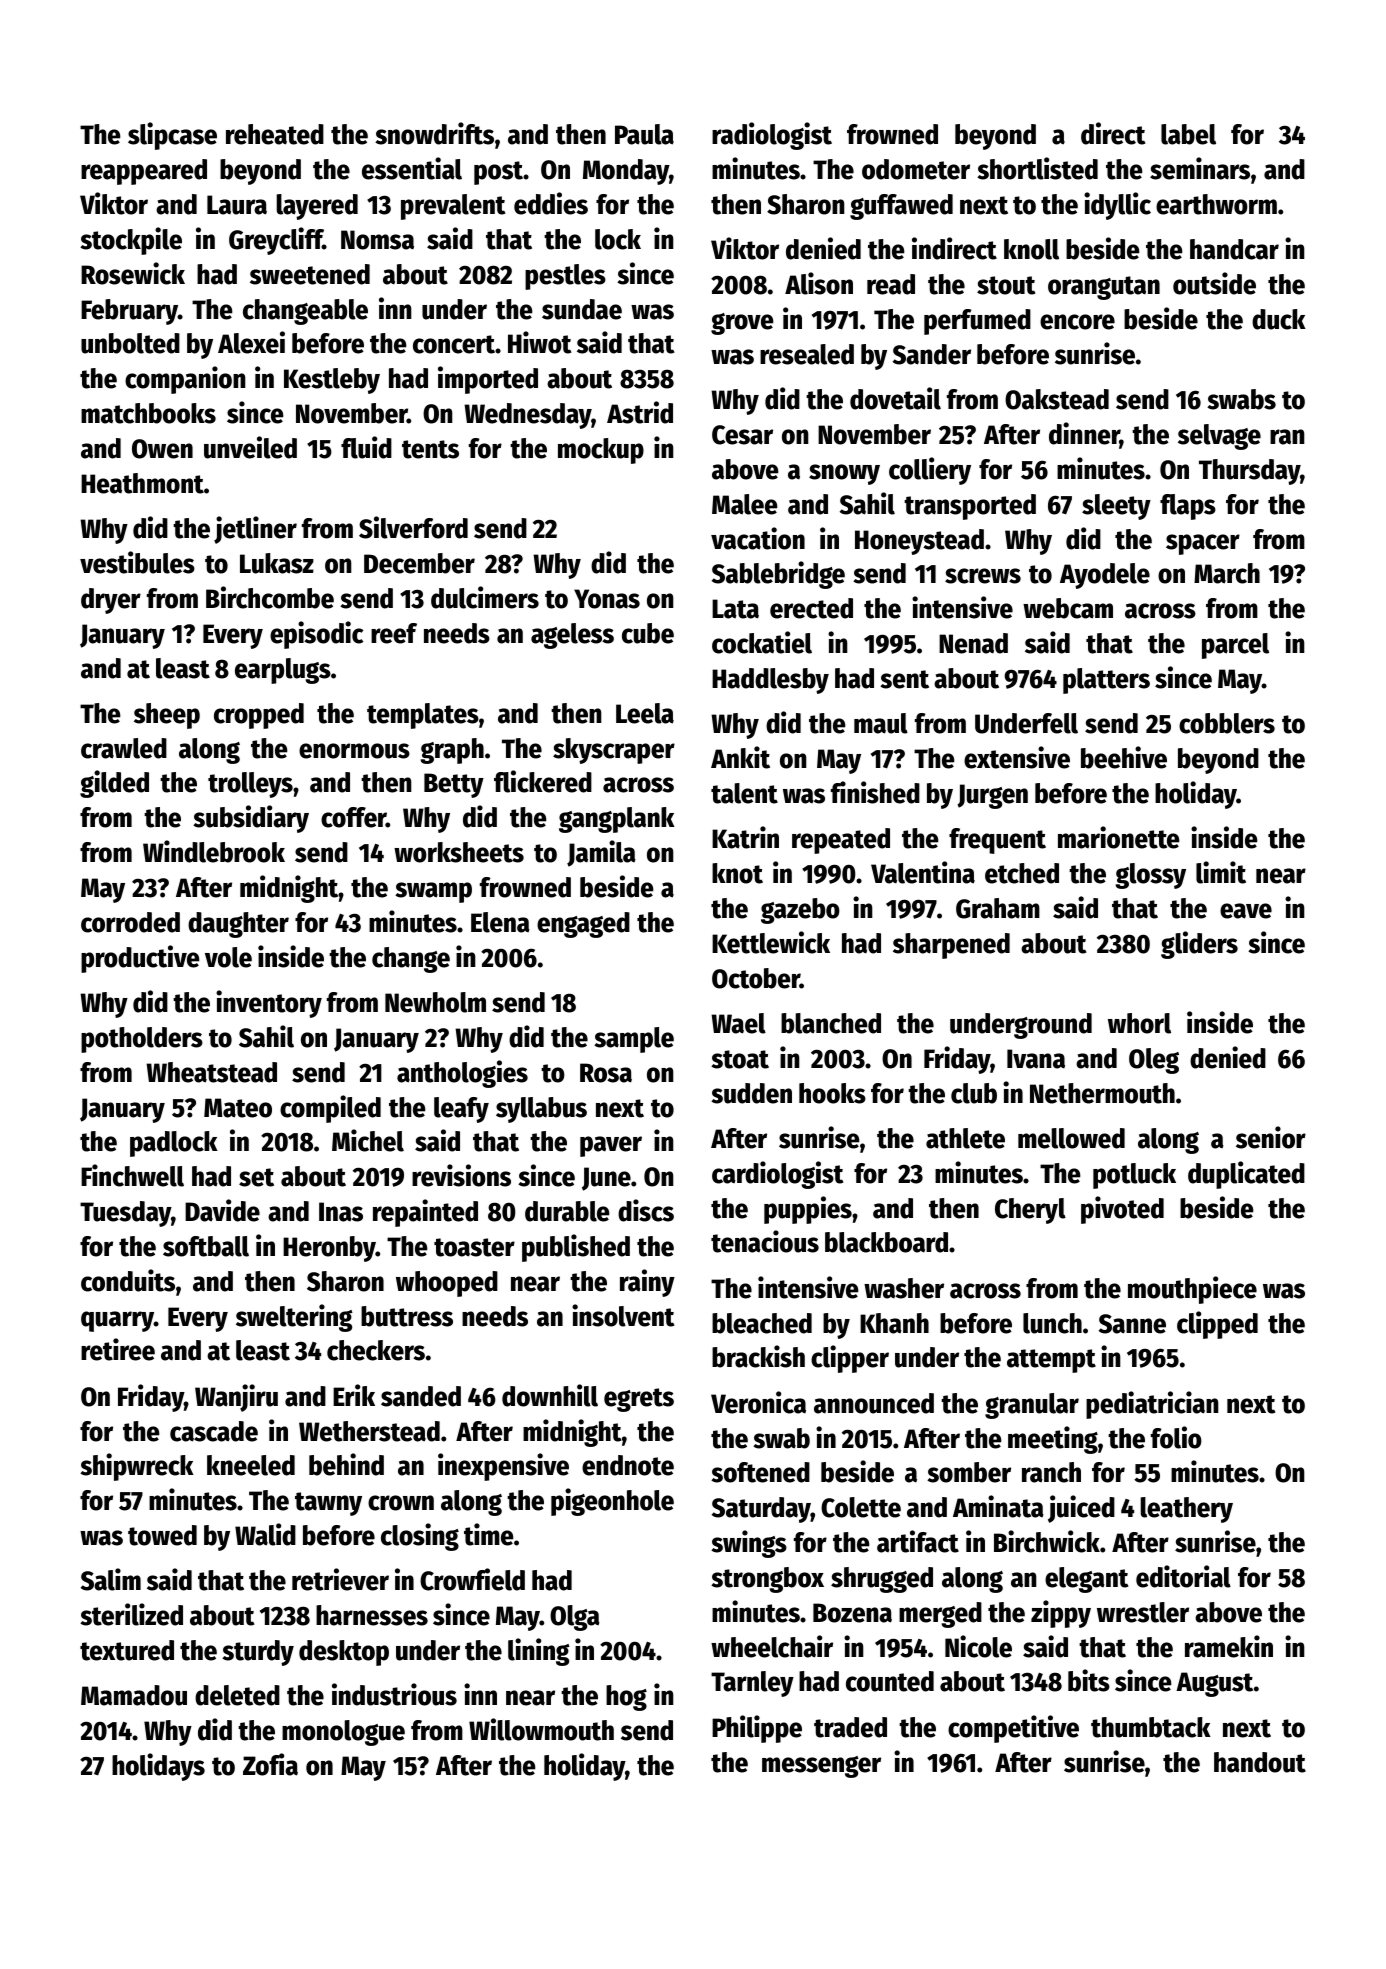  What do you see at coordinates (1188, 134) in the screenshot?
I see `label` at bounding box center [1188, 134].
